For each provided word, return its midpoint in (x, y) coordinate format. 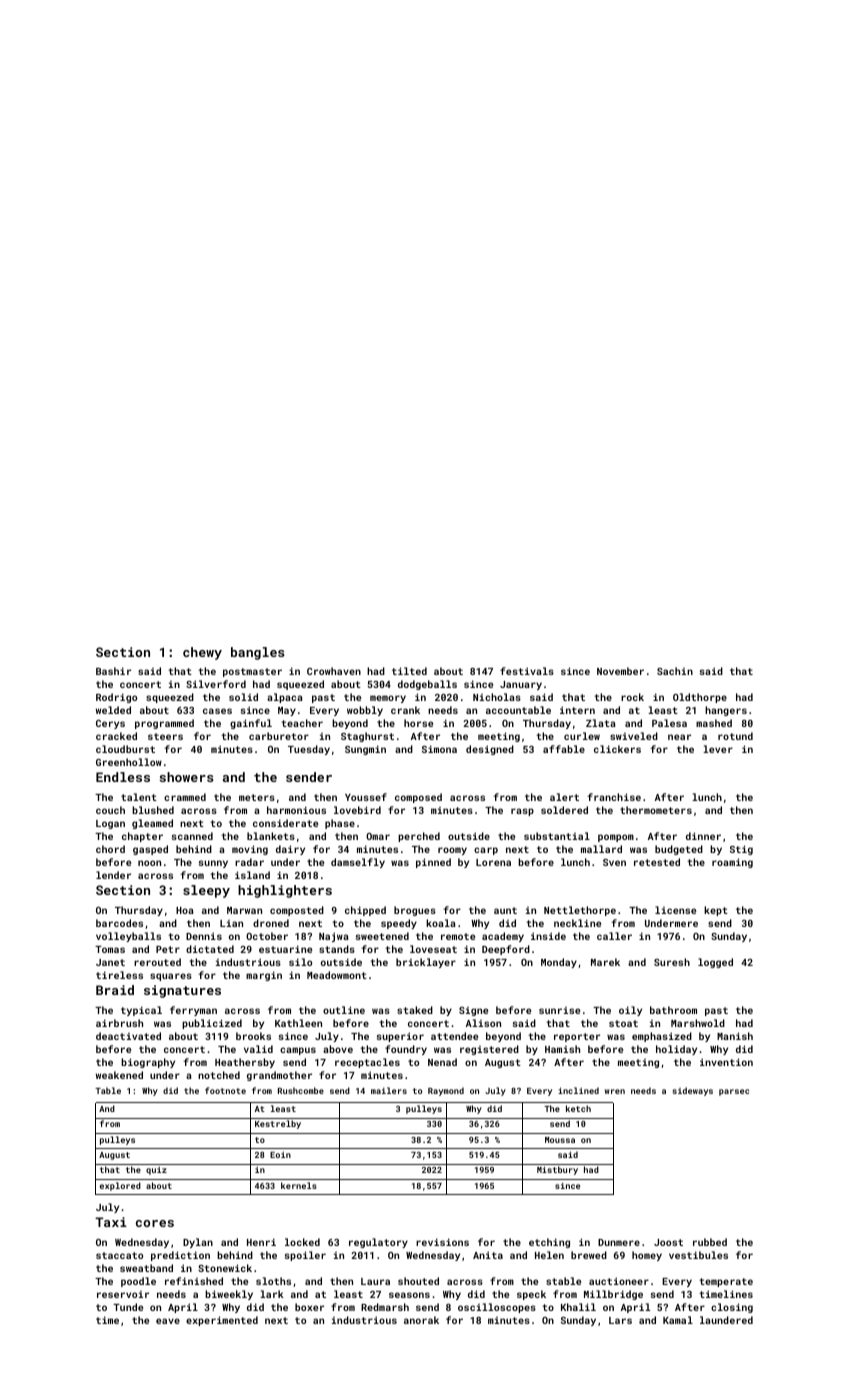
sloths (273, 1281)
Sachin (675, 671)
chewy (202, 653)
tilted (409, 671)
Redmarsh (385, 1307)
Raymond (446, 1091)
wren (615, 1091)
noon (149, 863)
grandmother (279, 1076)
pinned (433, 863)
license (675, 910)
